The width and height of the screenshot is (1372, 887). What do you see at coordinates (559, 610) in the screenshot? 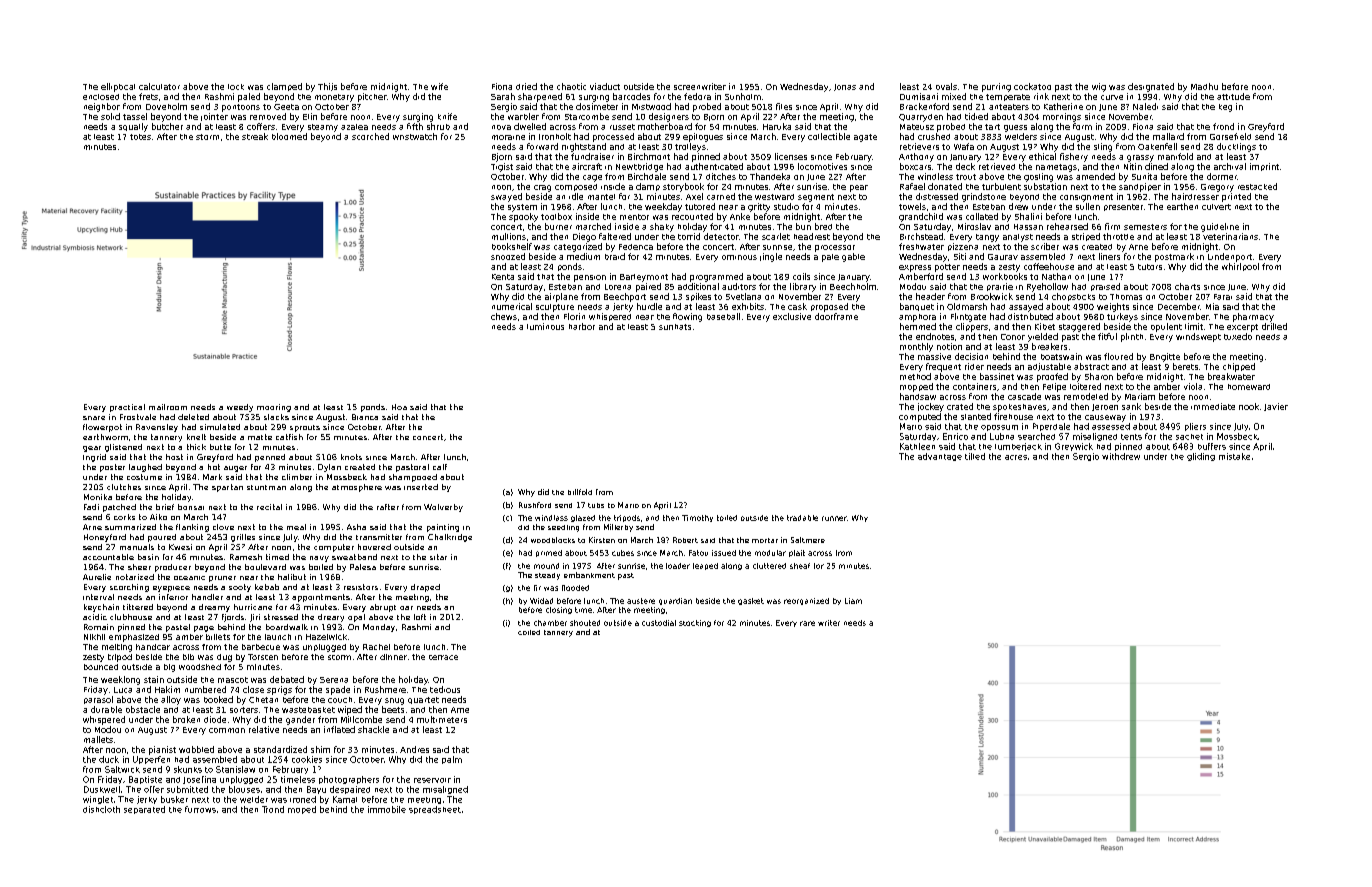
I see `closing` at bounding box center [559, 610].
